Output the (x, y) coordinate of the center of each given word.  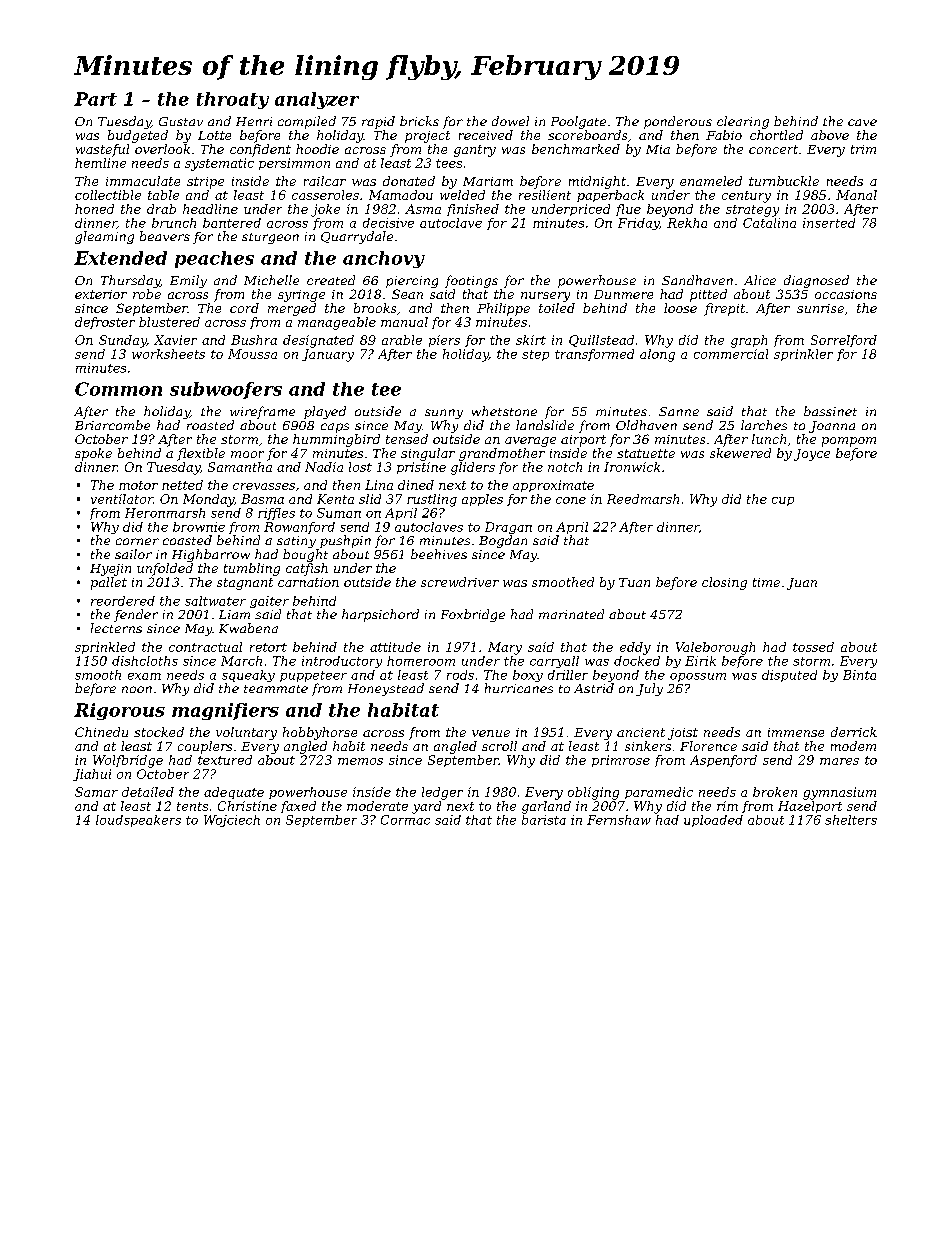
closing (724, 583)
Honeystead (386, 689)
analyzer (317, 100)
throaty (233, 100)
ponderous (678, 122)
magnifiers (225, 711)
